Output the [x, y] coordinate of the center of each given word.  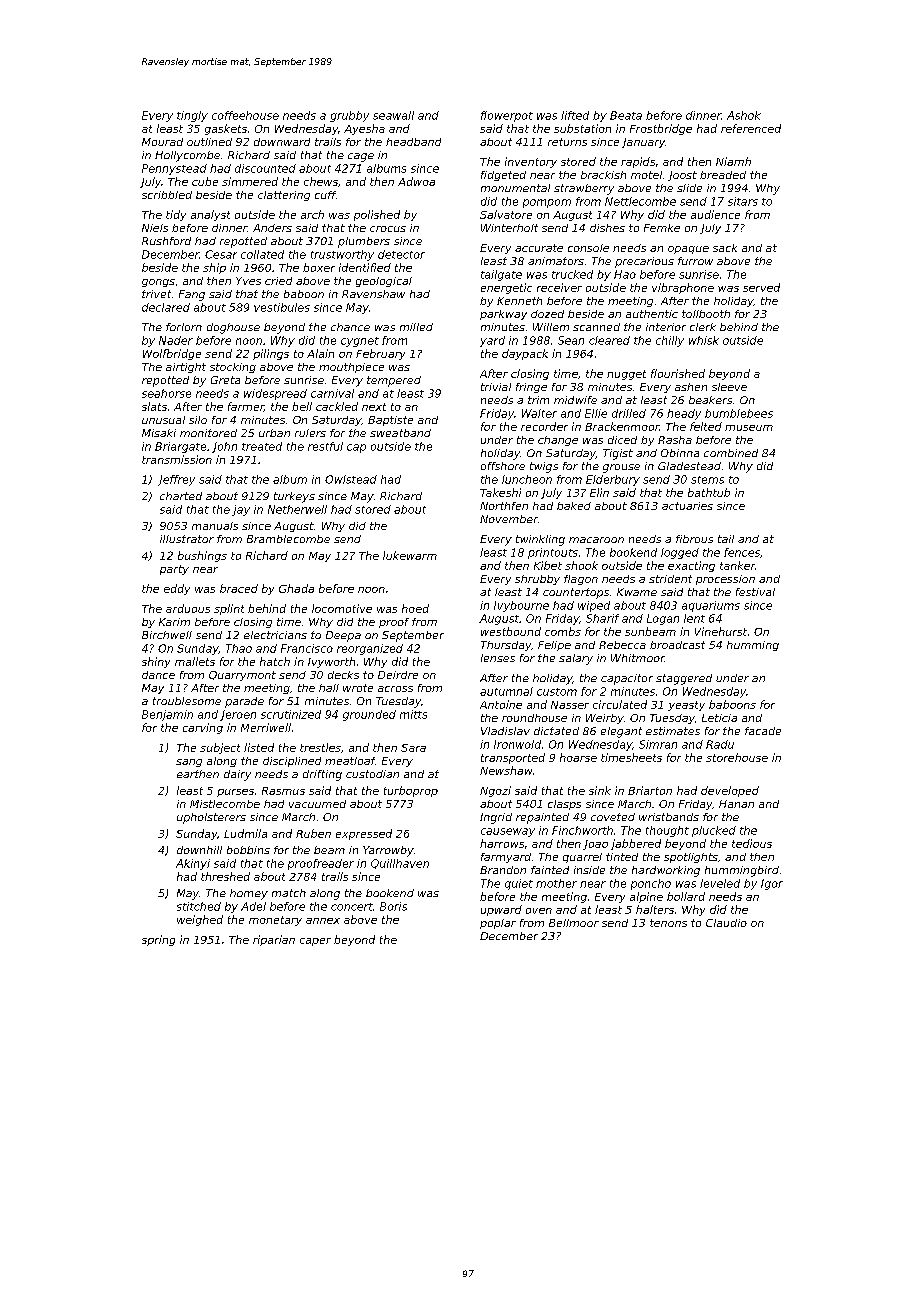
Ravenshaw [373, 294]
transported [513, 758]
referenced [751, 128]
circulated [620, 704]
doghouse [233, 328]
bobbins [248, 850]
